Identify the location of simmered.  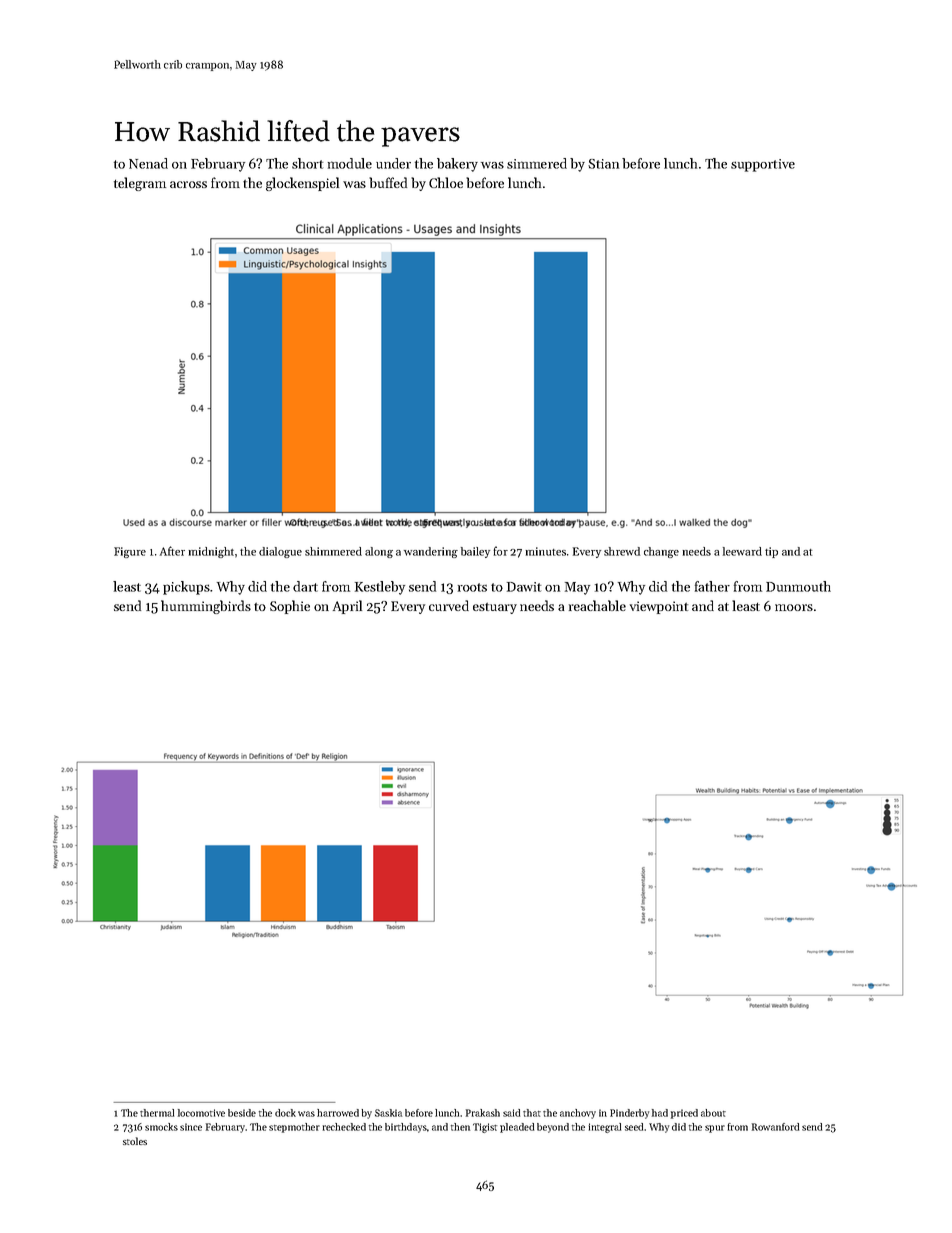
(537, 163).
